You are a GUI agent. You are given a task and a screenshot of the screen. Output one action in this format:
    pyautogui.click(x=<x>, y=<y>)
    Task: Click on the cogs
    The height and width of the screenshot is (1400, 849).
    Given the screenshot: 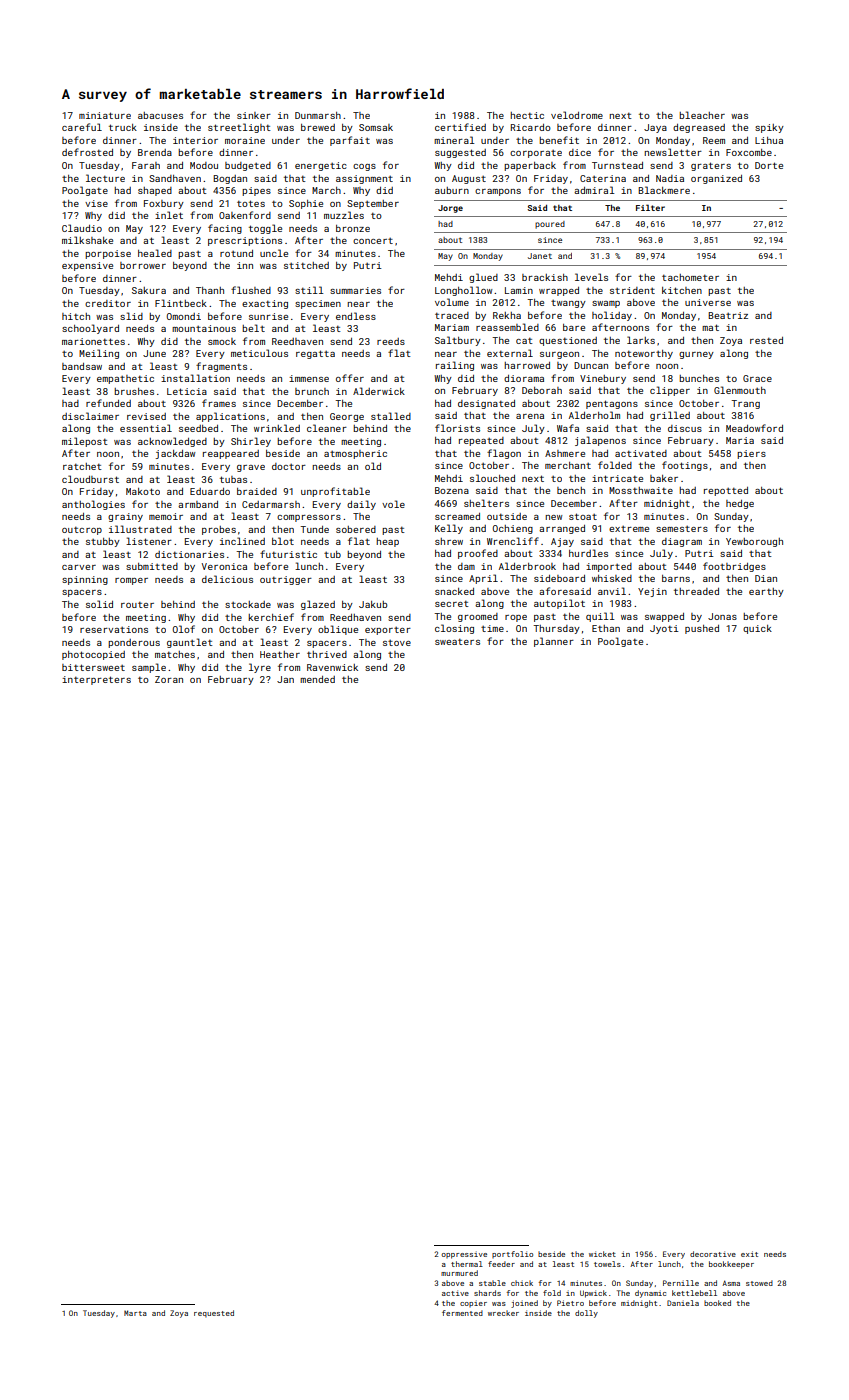 What is the action you would take?
    pyautogui.click(x=364, y=167)
